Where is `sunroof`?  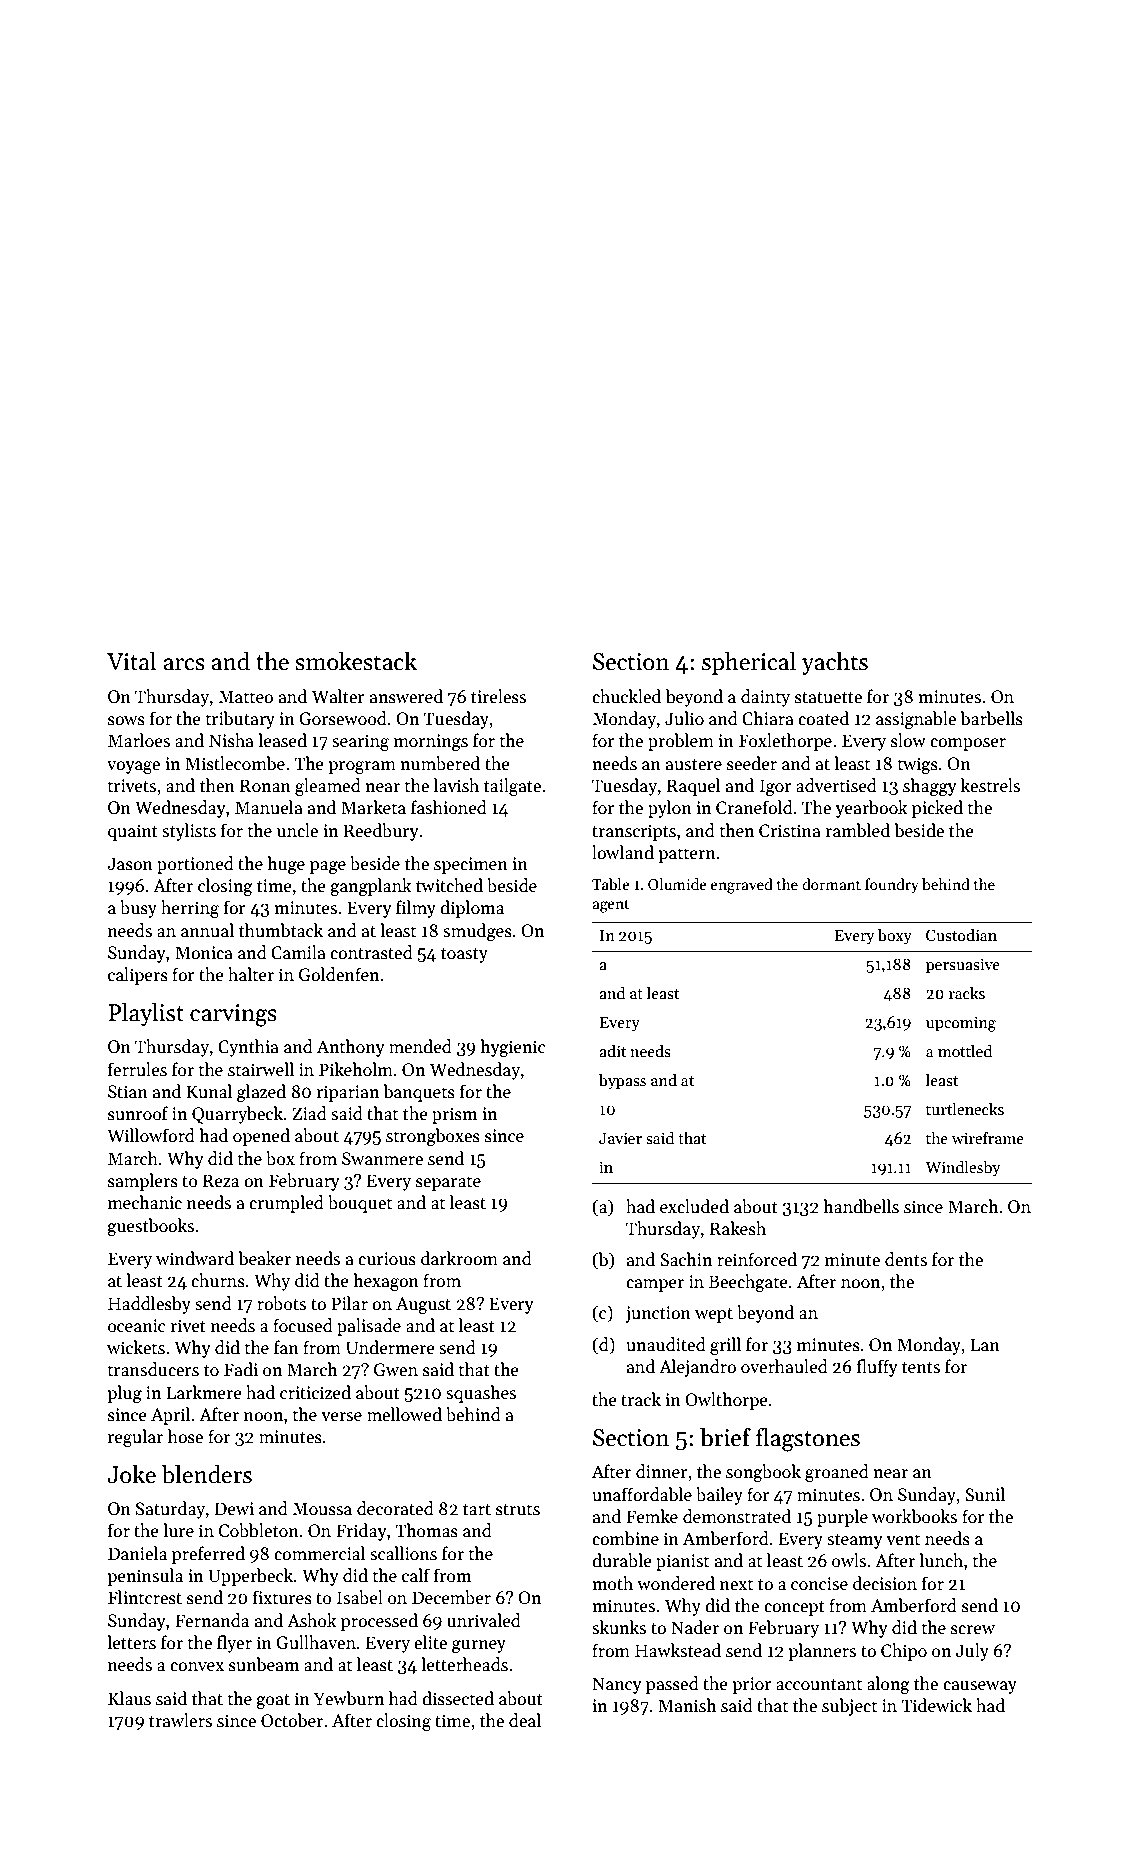 sunroof is located at coordinates (138, 1113).
